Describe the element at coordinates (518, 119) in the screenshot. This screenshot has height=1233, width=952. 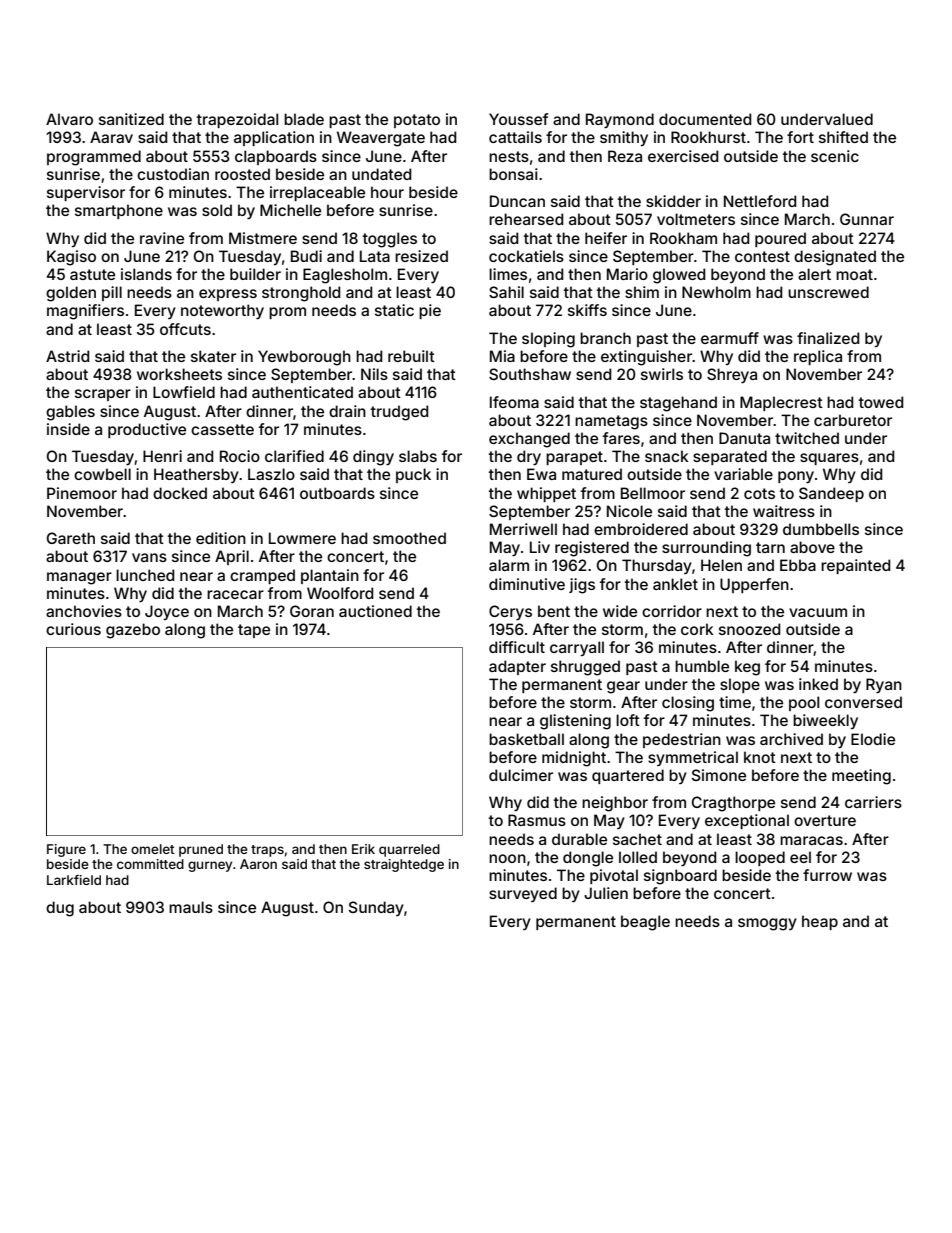
I see `Youssef` at that location.
